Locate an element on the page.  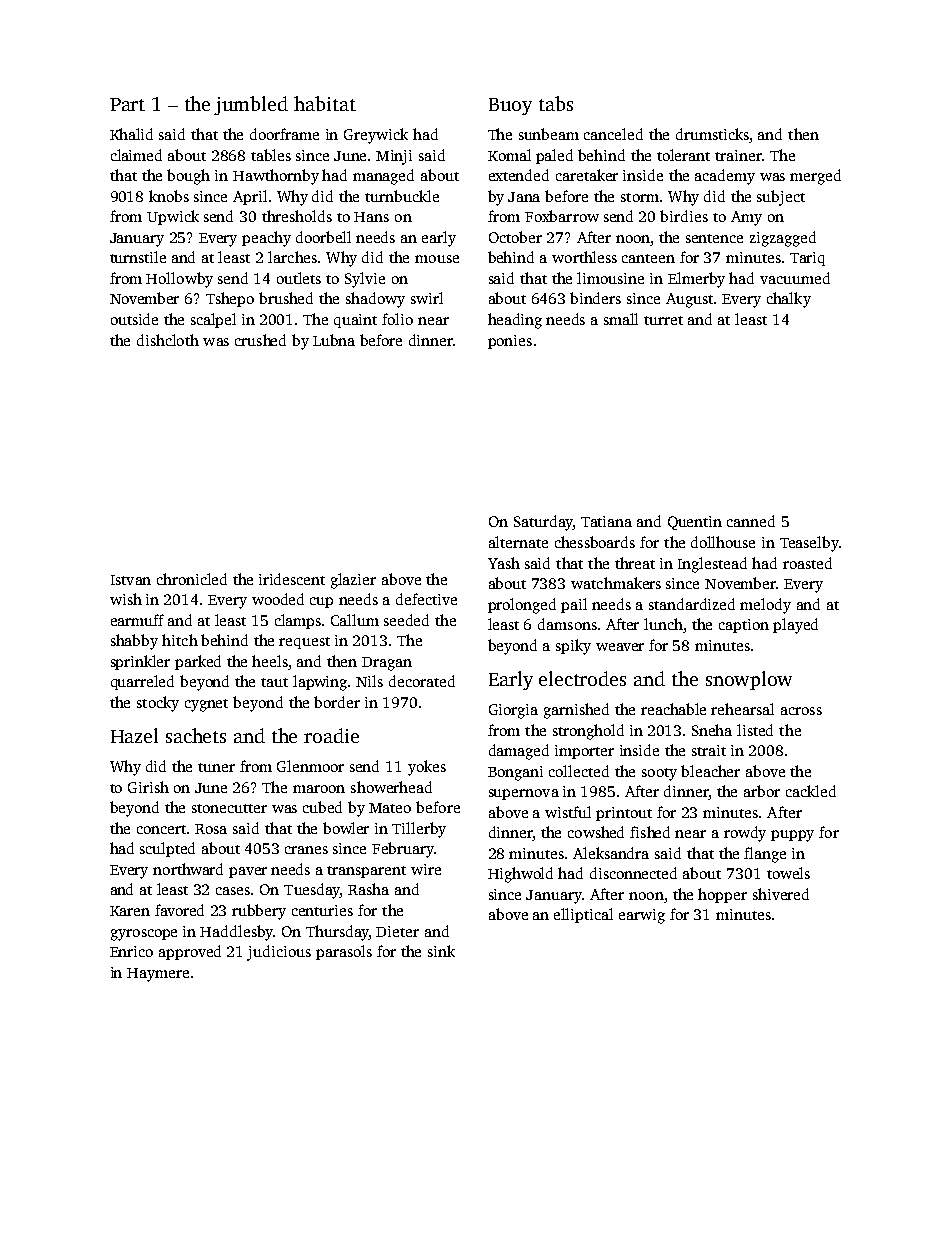
sprinkler is located at coordinates (140, 662).
